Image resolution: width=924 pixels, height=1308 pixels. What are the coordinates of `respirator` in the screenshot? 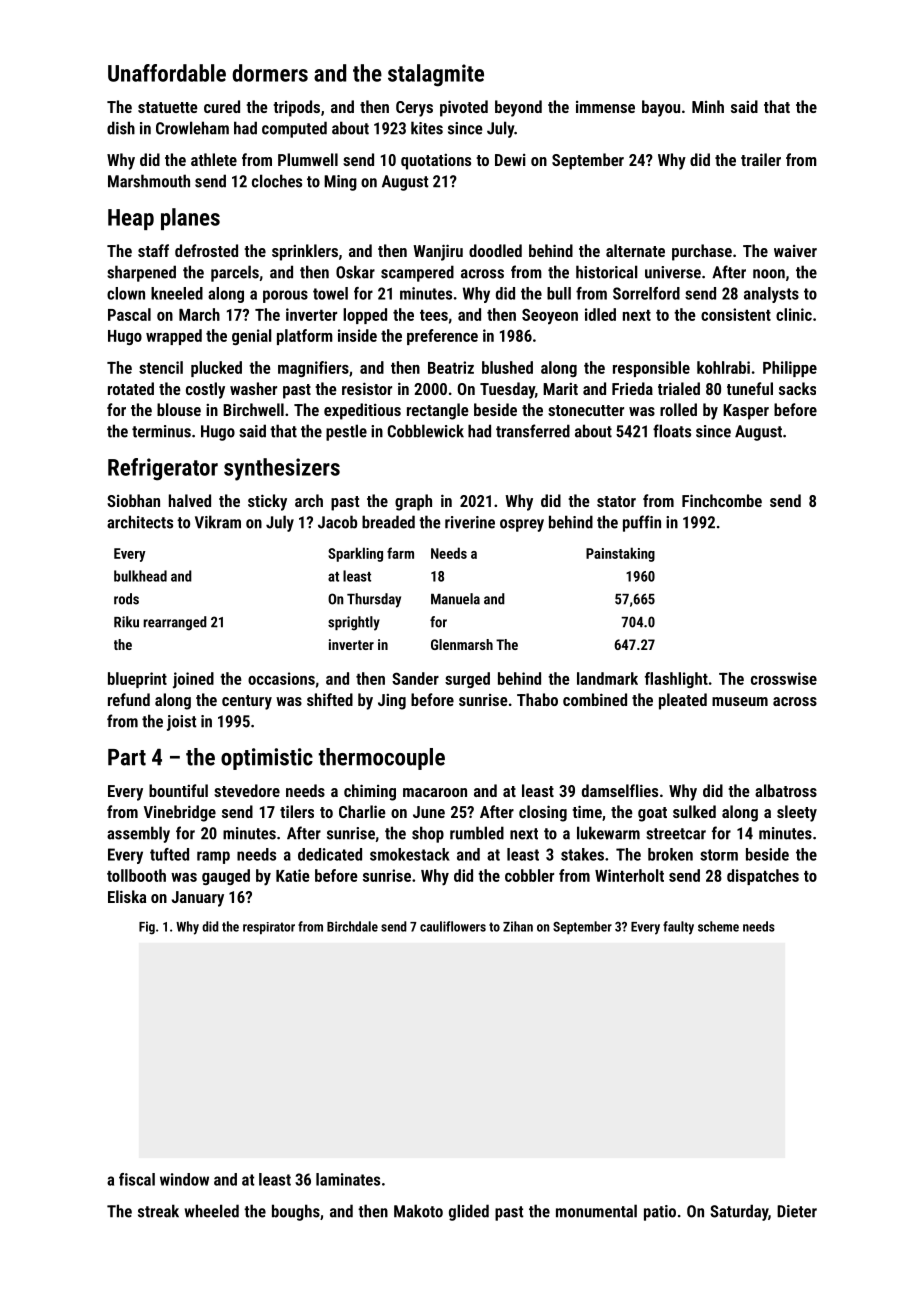 It's located at (269, 928).
